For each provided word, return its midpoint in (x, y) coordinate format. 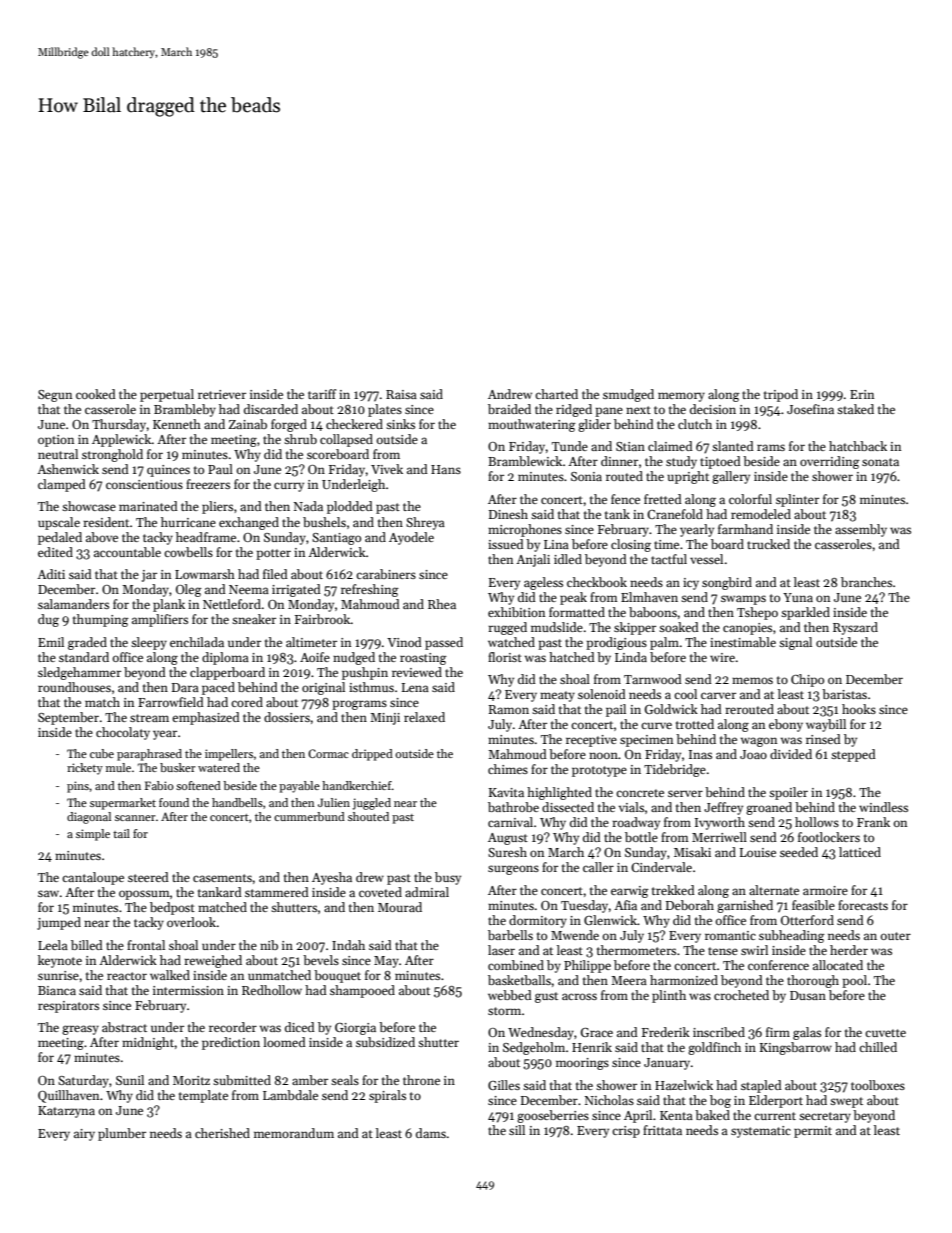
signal (795, 643)
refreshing (370, 590)
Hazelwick (684, 1085)
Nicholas (609, 1100)
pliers (217, 507)
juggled (371, 804)
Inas (700, 754)
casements (222, 878)
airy (84, 1135)
